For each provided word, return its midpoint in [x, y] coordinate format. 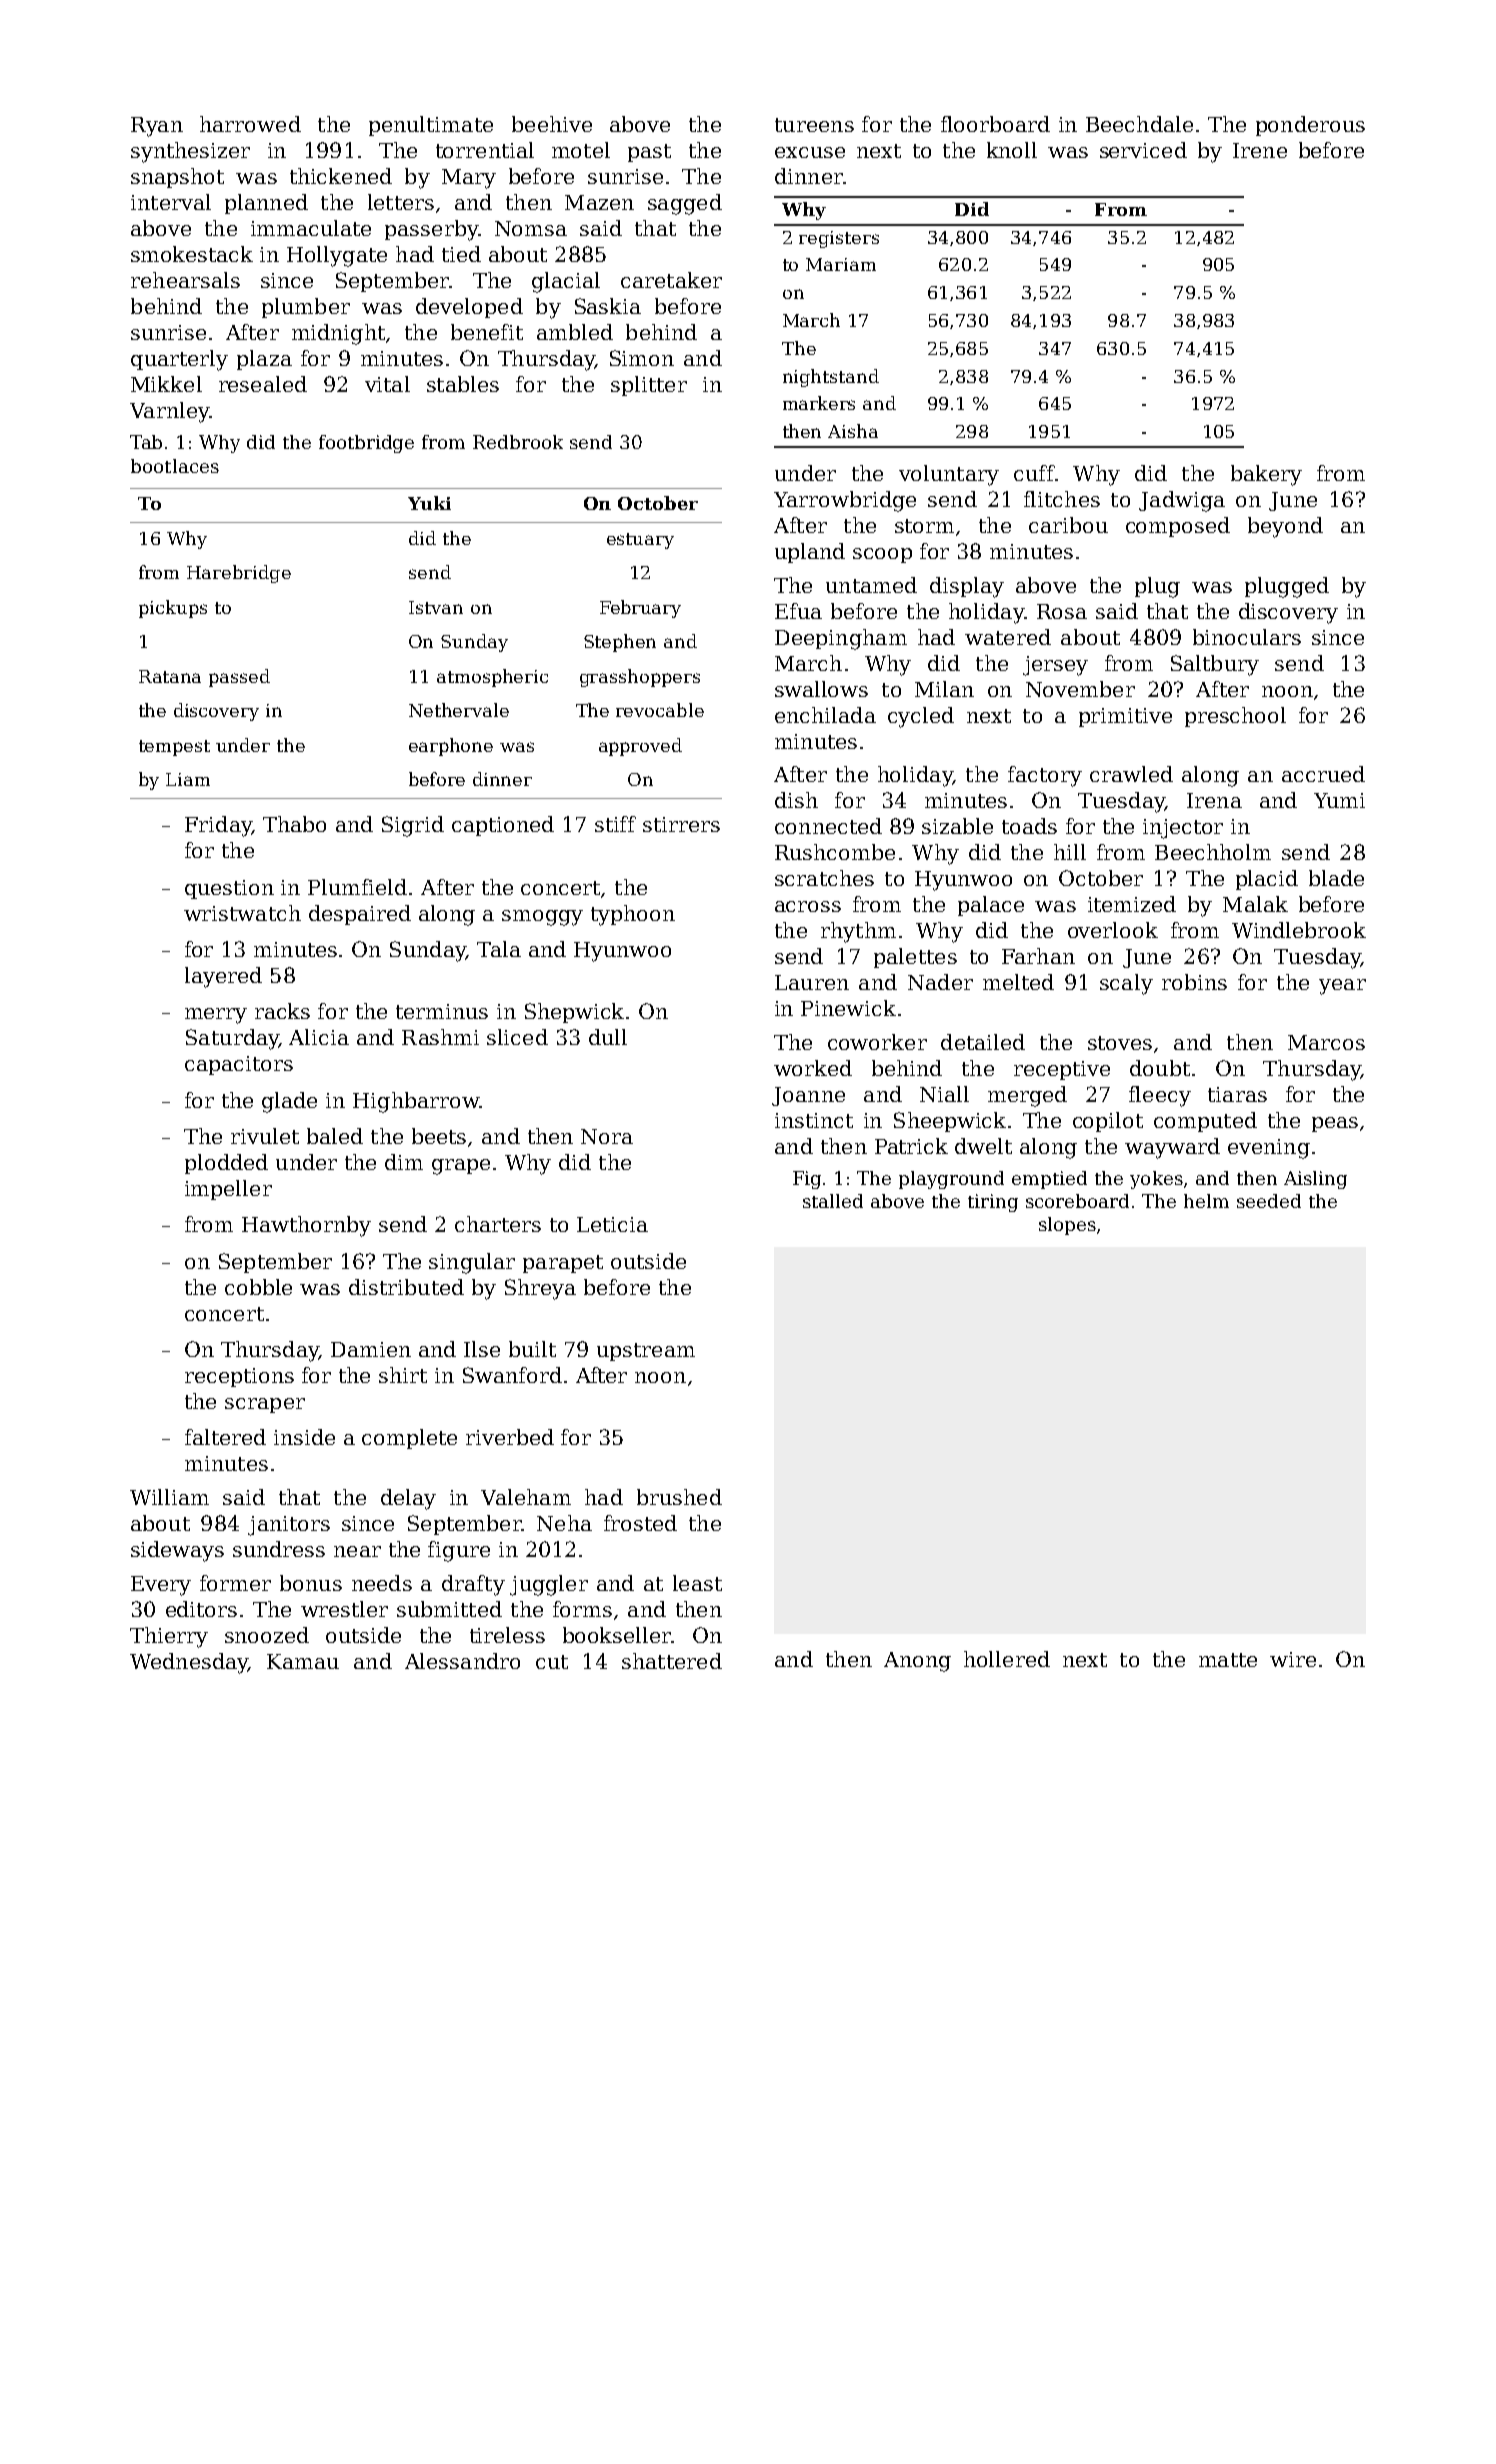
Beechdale [1139, 124]
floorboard [995, 124]
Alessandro [462, 1661]
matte [1228, 1660]
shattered [672, 1661]
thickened [341, 176]
